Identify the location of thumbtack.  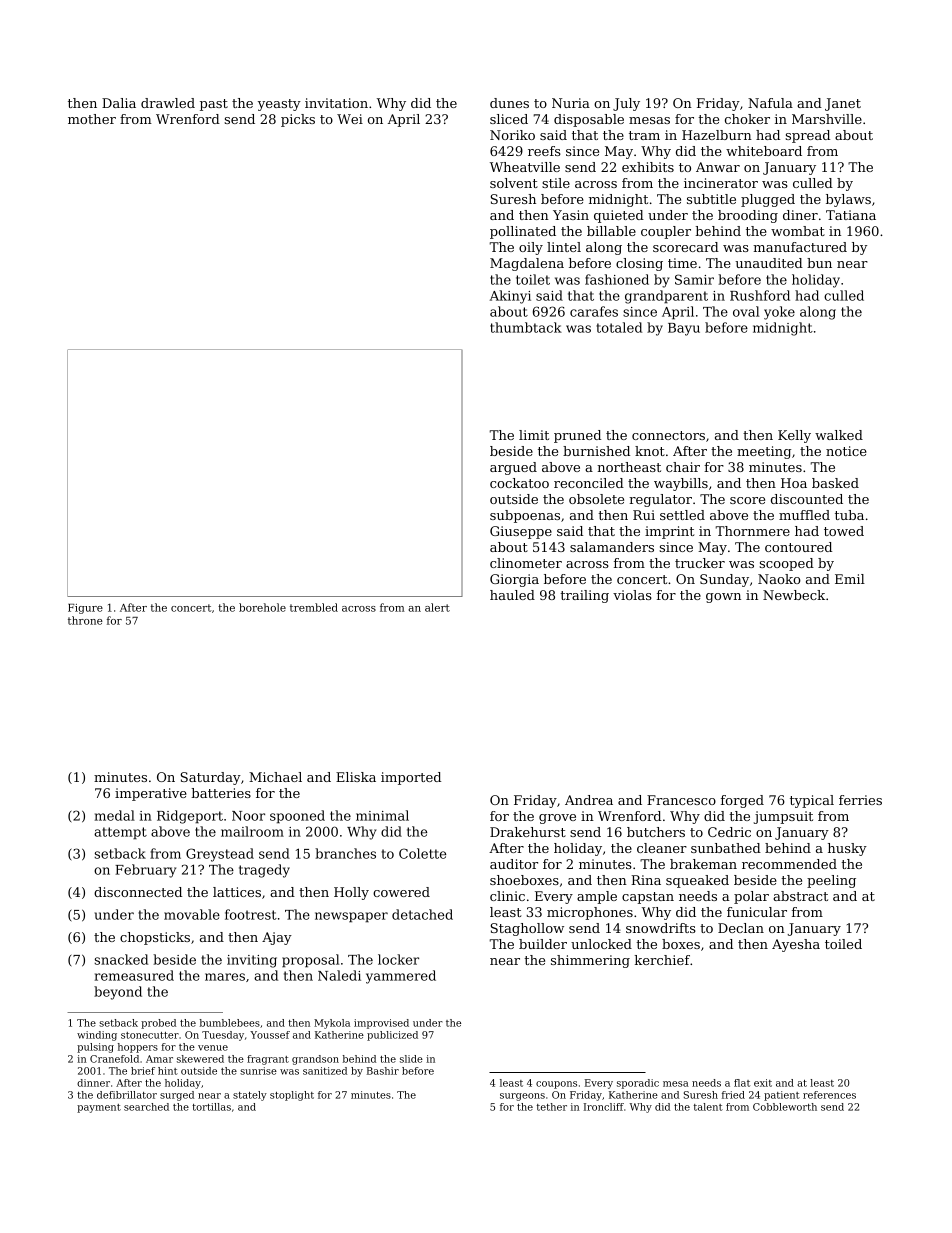
(526, 327).
